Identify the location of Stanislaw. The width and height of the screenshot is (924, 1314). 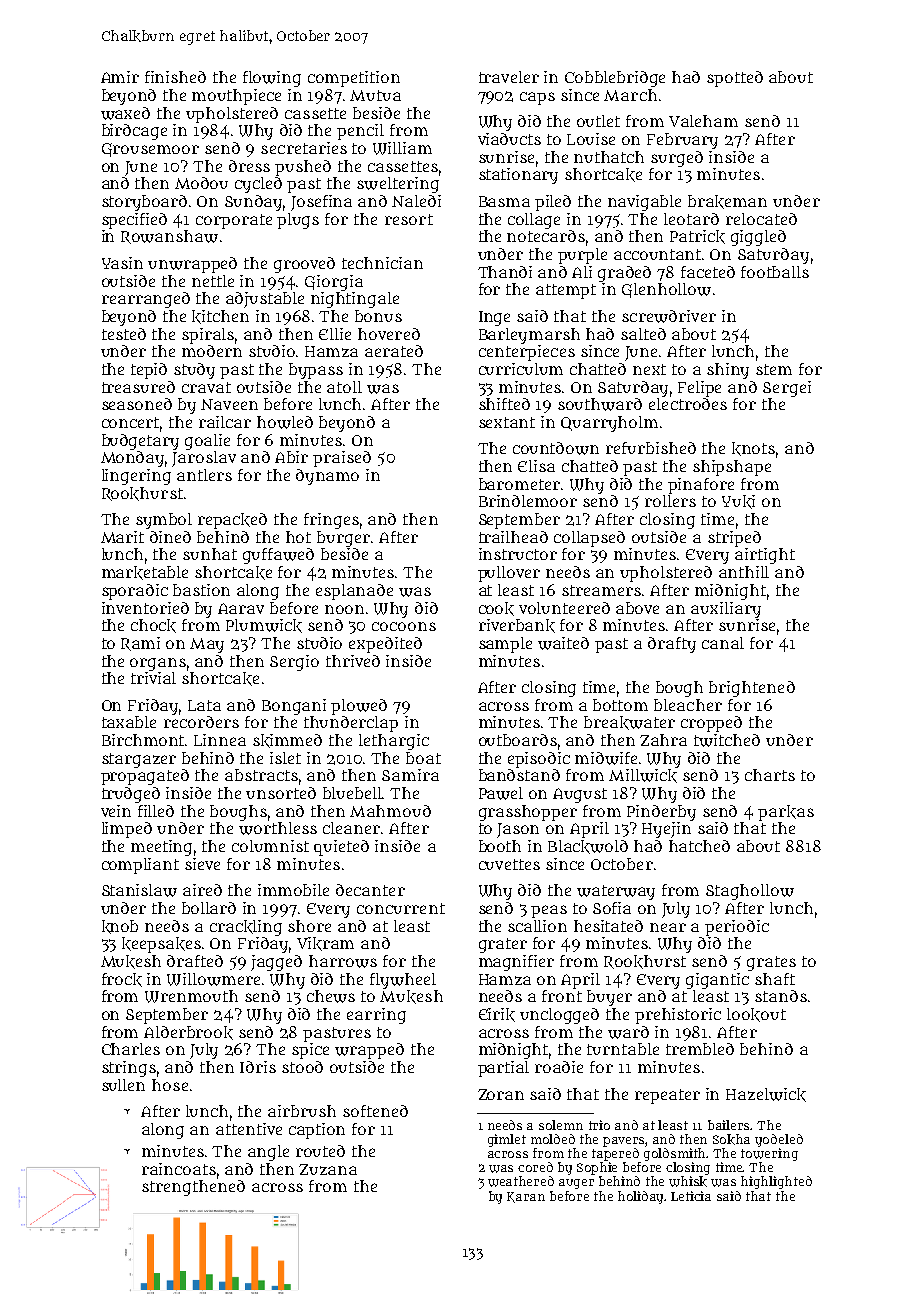
(139, 890).
